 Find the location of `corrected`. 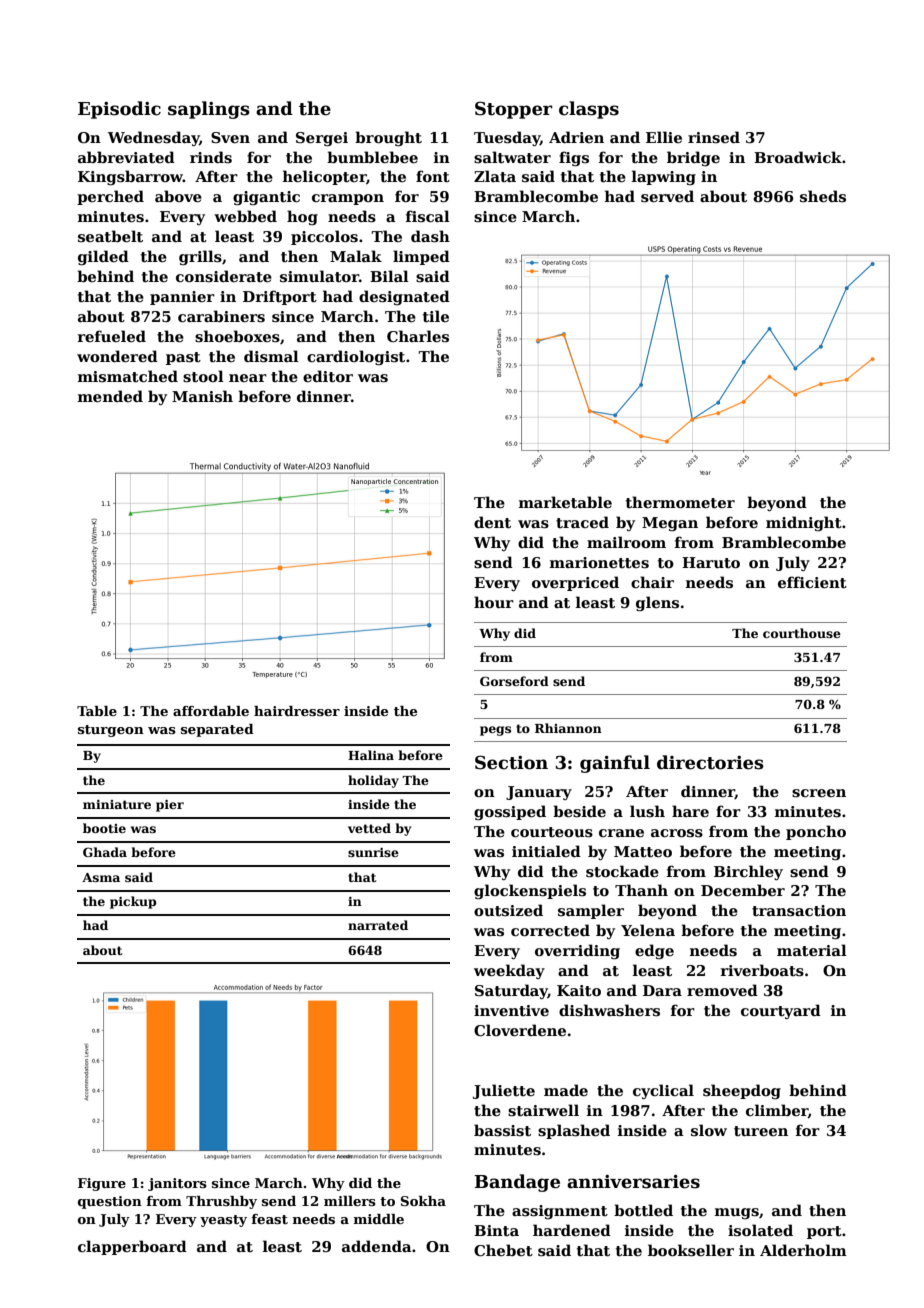

corrected is located at coordinates (550, 930).
